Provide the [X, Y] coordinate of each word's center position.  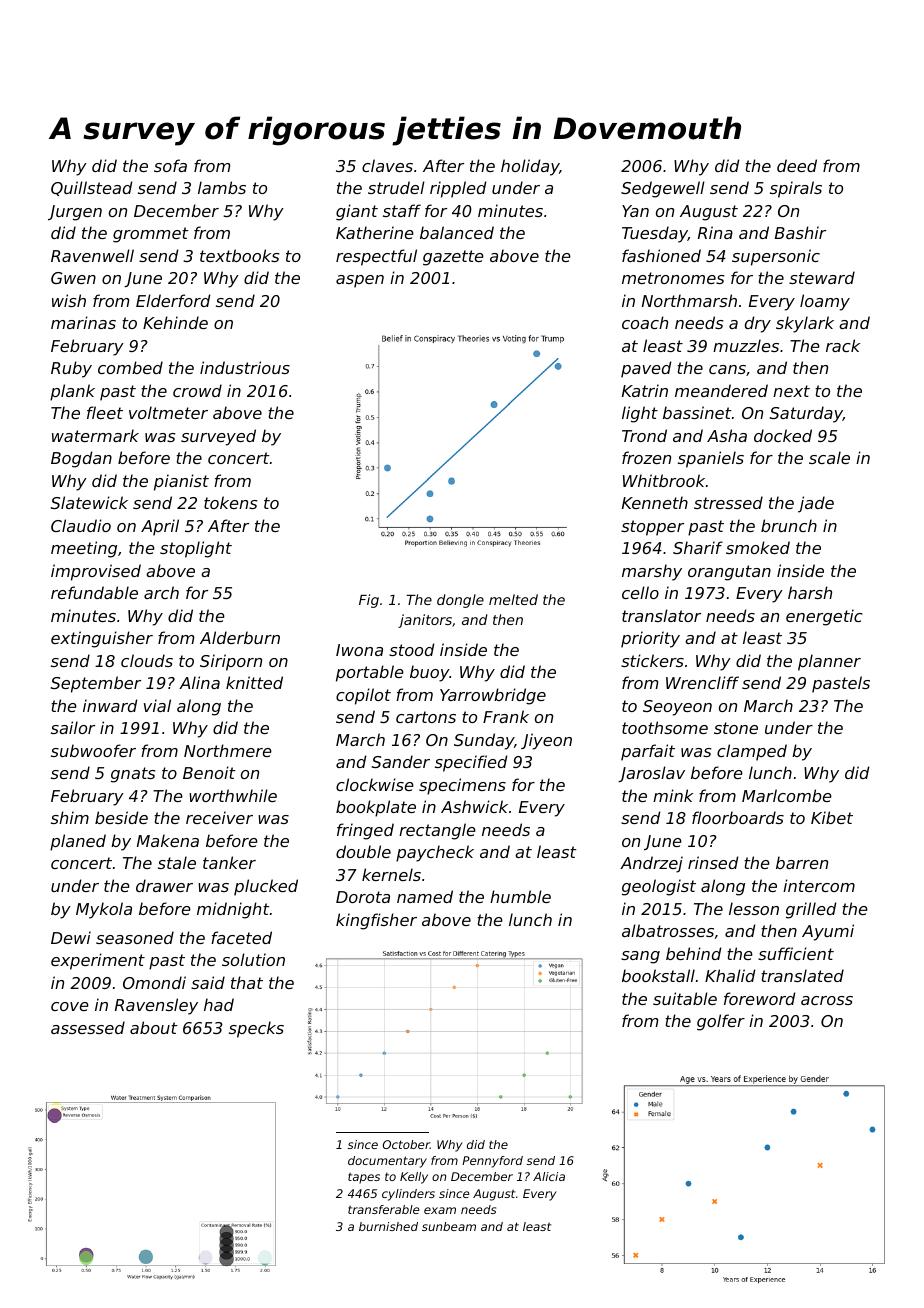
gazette [453, 258]
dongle [460, 601]
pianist [181, 482]
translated [802, 975]
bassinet [697, 412]
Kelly [414, 1178]
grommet [151, 235]
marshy [652, 572]
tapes [364, 1178]
